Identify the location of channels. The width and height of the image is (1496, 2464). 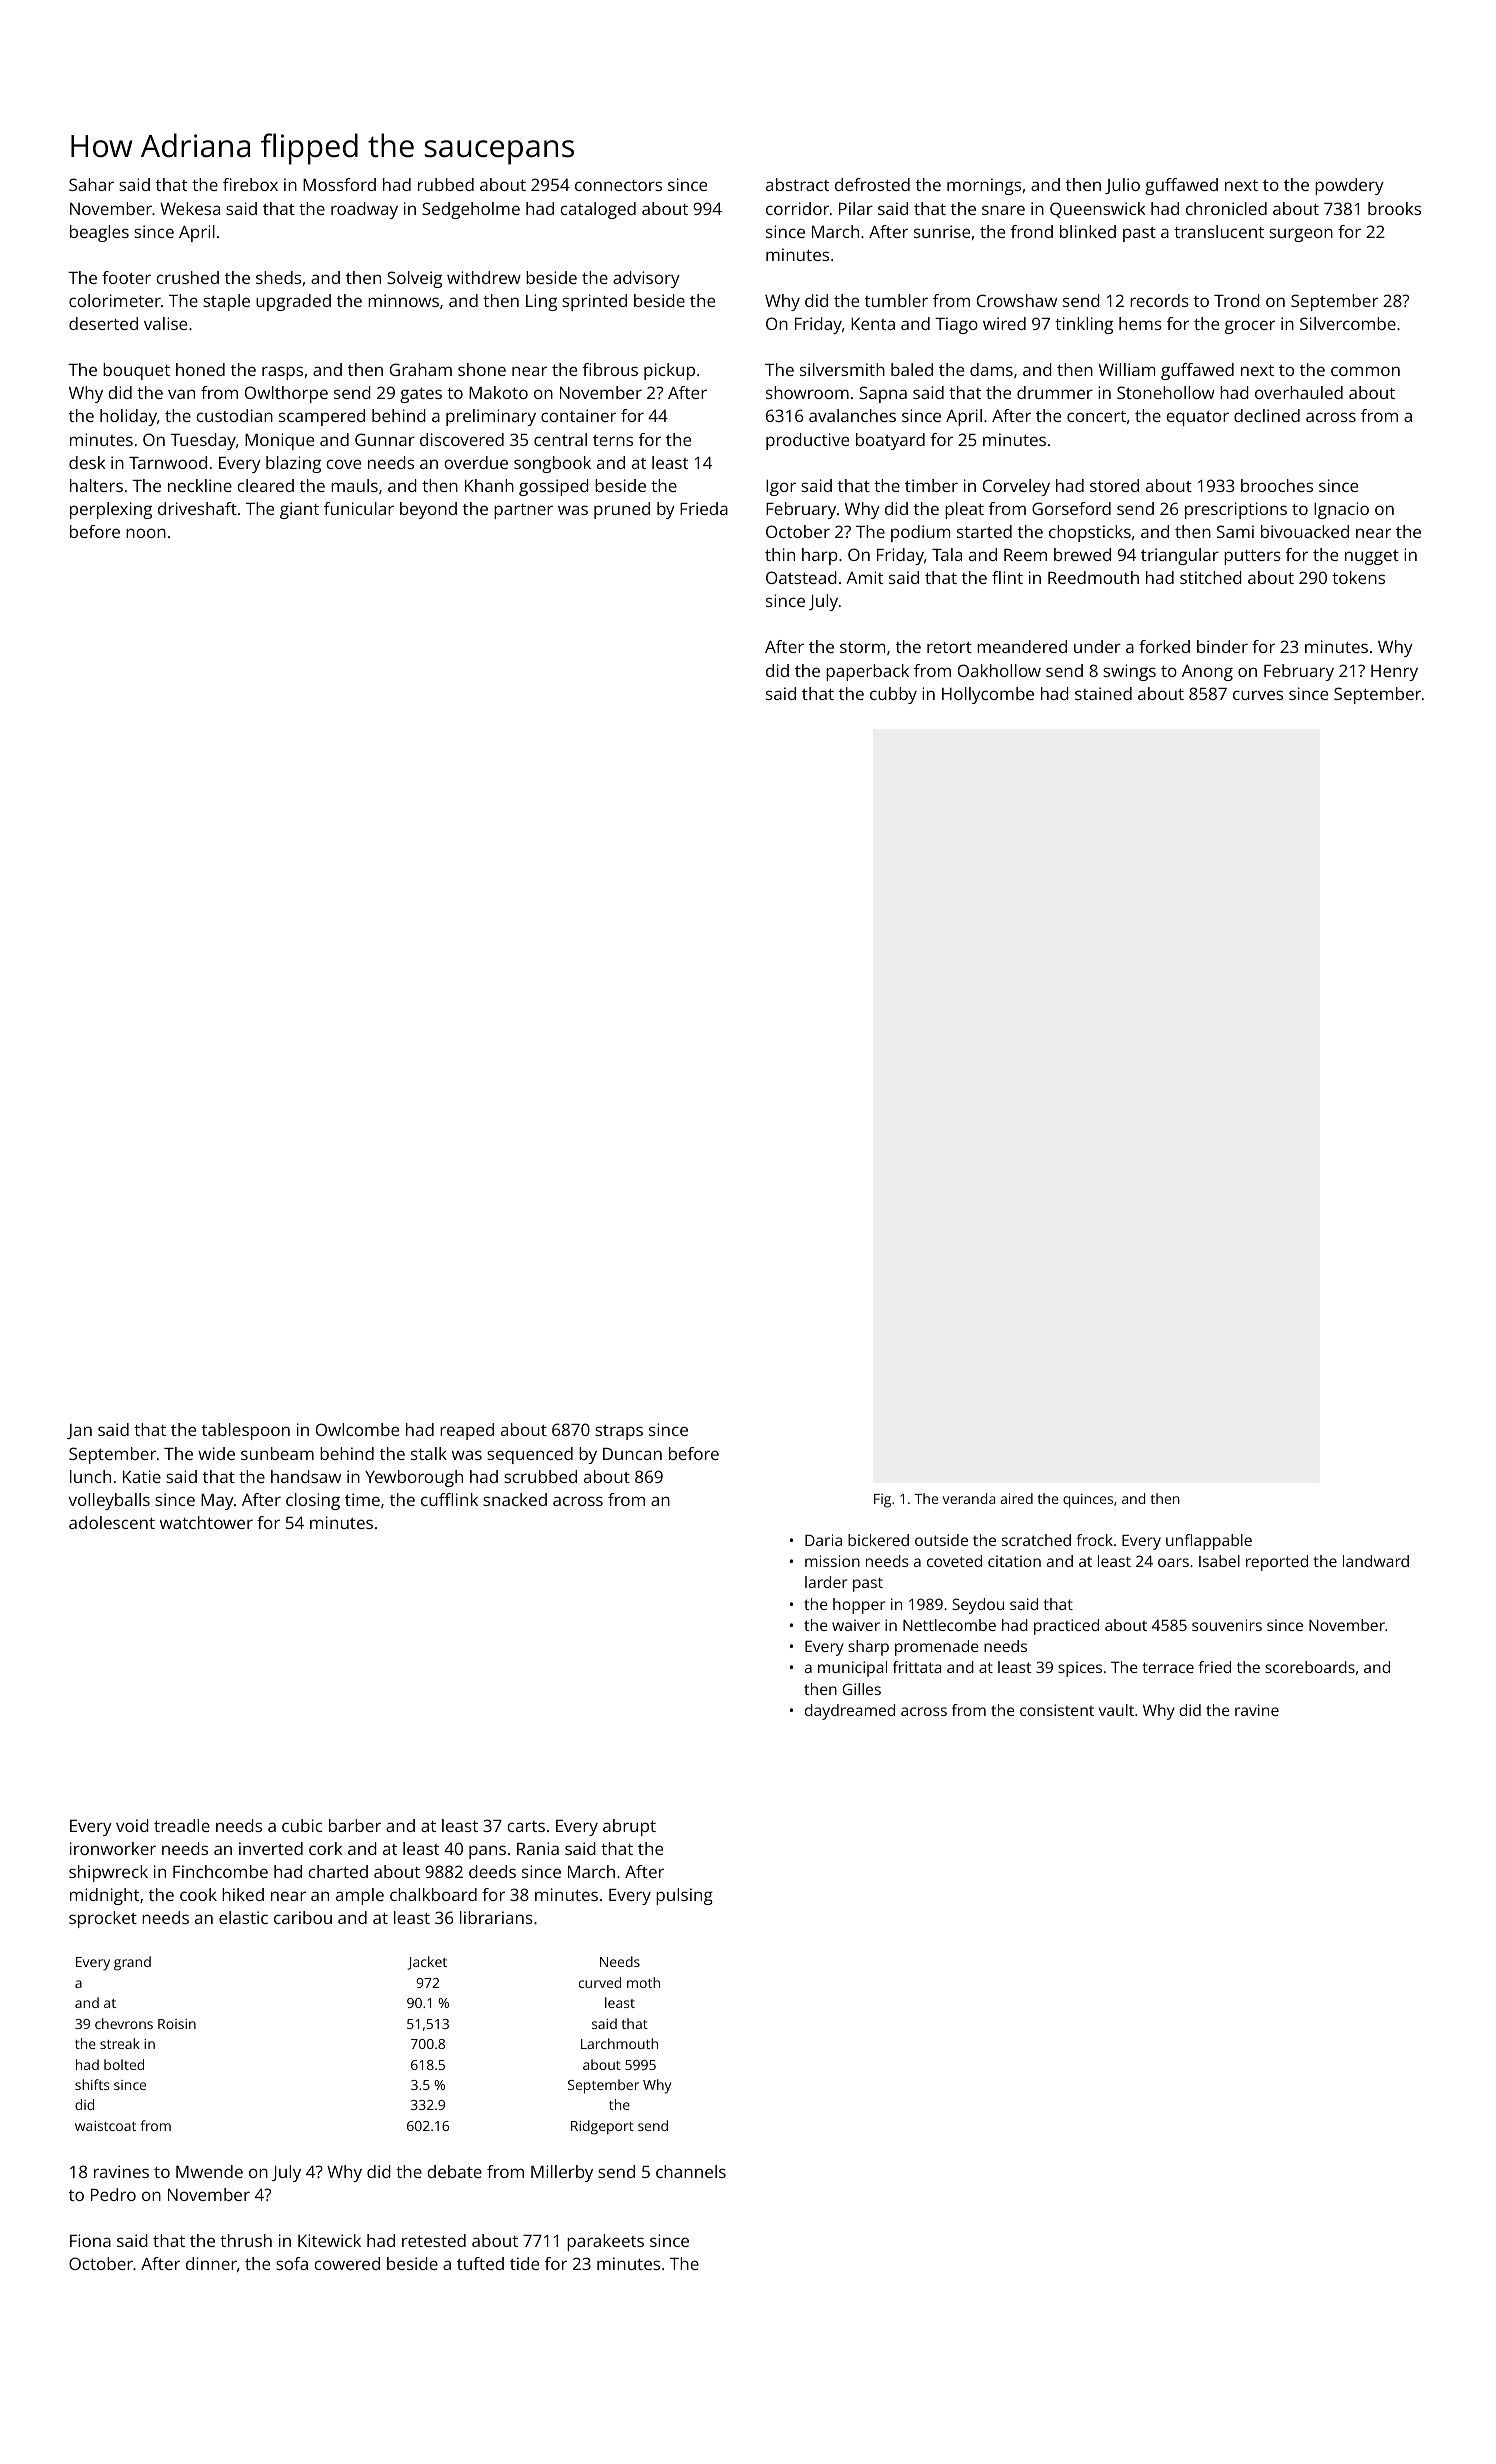
(691, 2171).
